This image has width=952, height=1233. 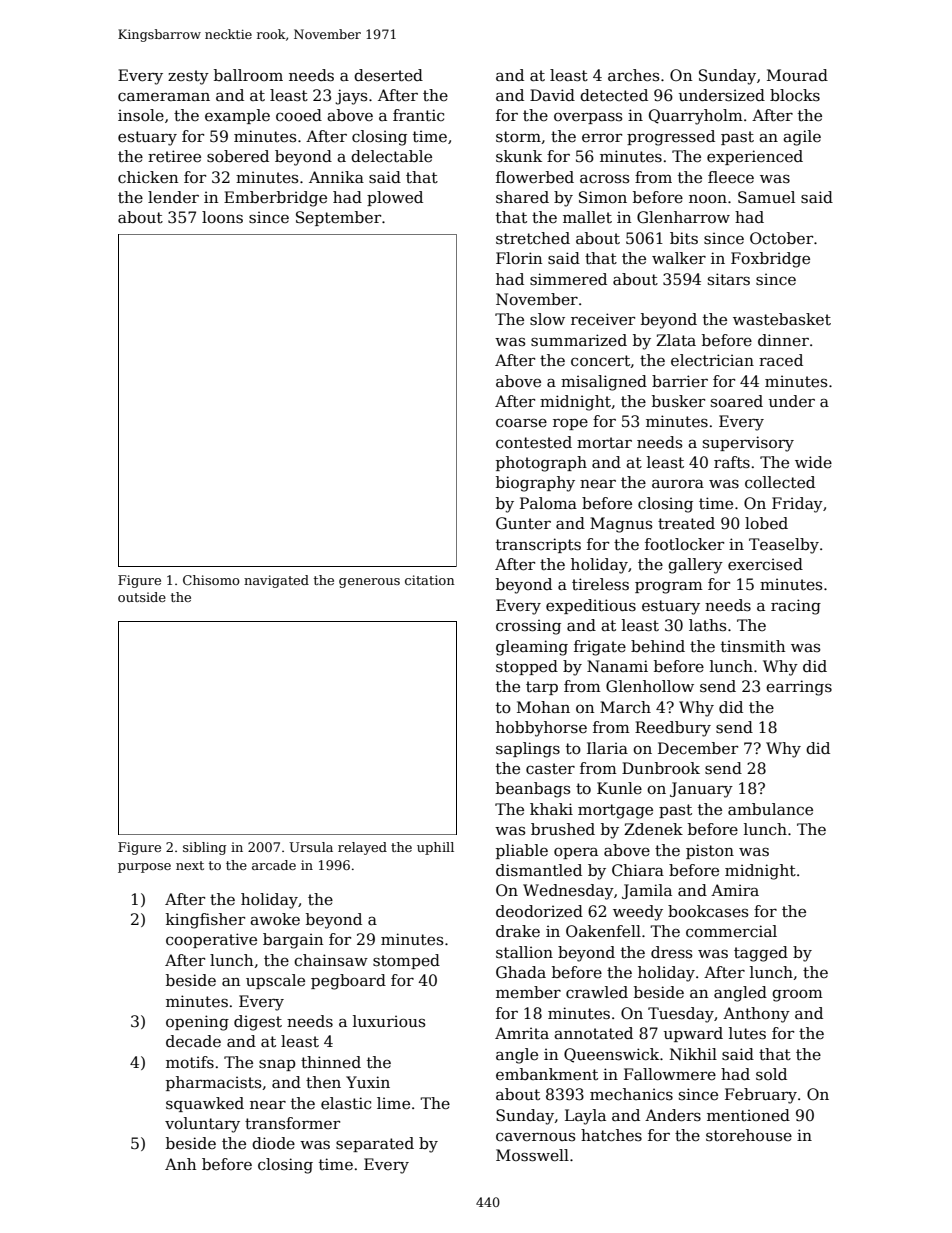 What do you see at coordinates (534, 442) in the image?
I see `contested` at bounding box center [534, 442].
